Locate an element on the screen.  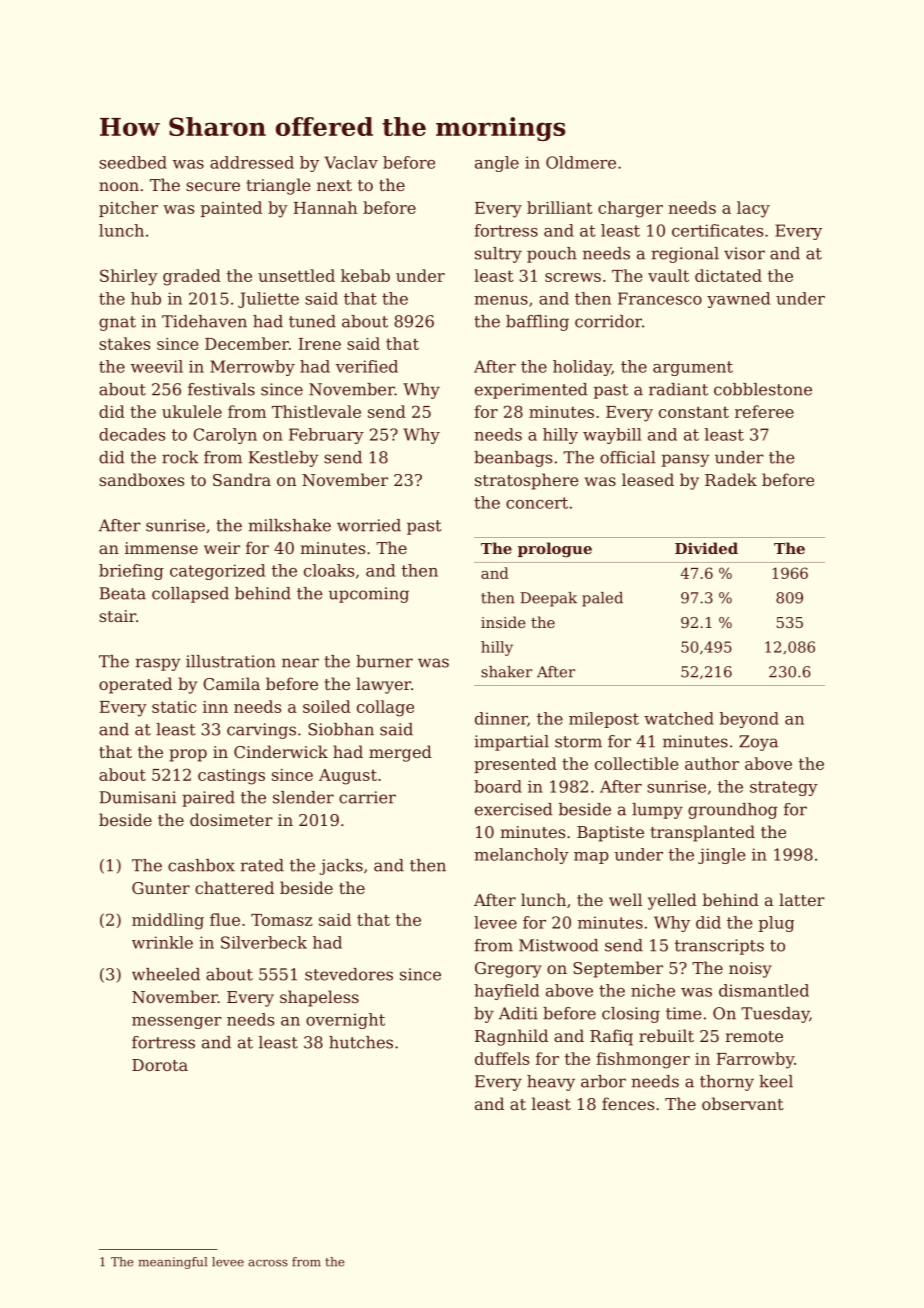
hutches is located at coordinates (361, 1042).
